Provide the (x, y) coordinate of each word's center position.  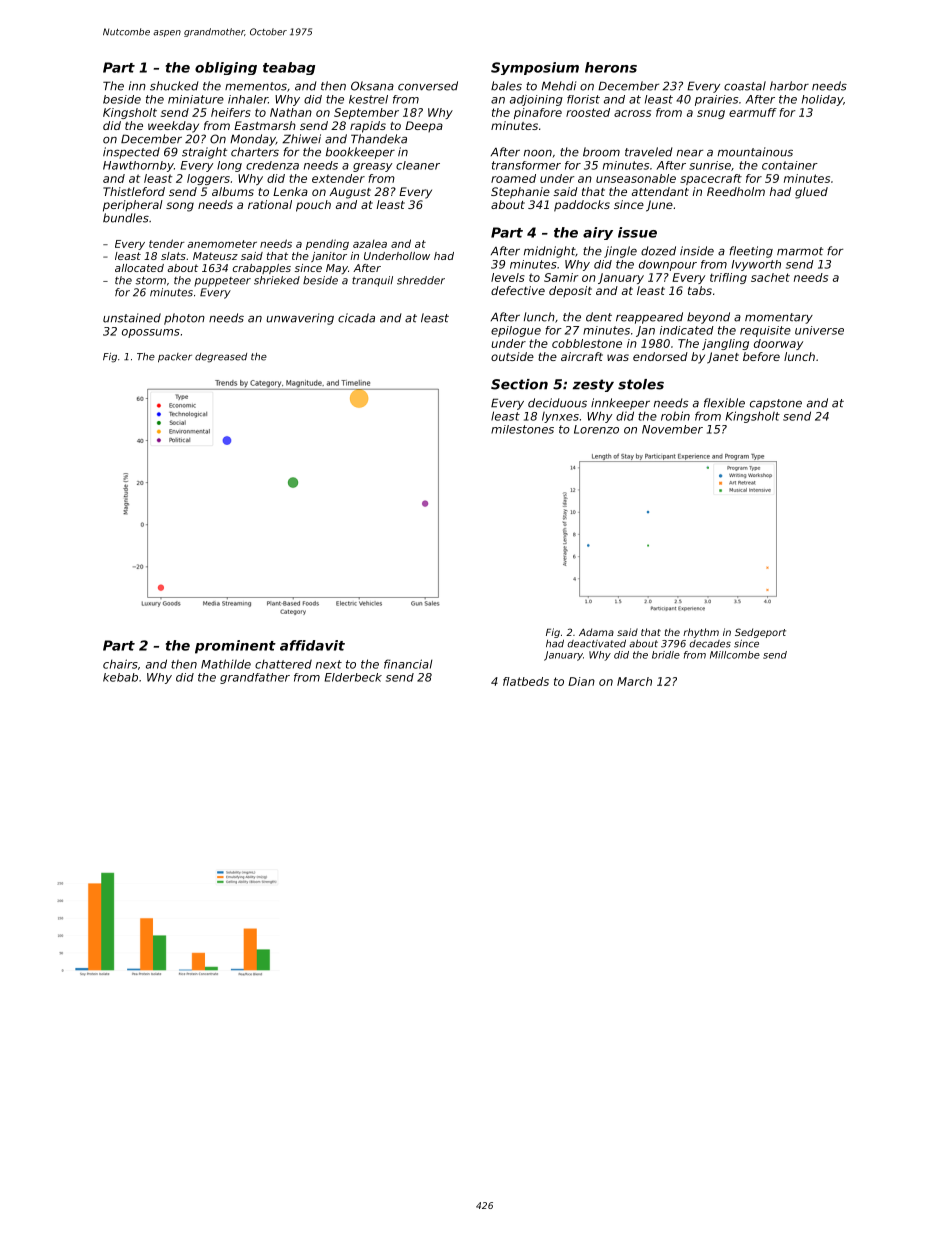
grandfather (255, 678)
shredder (421, 280)
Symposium (535, 68)
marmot (800, 251)
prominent (235, 647)
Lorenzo (596, 429)
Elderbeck (353, 677)
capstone (776, 404)
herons (611, 67)
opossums (151, 333)
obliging (226, 68)
